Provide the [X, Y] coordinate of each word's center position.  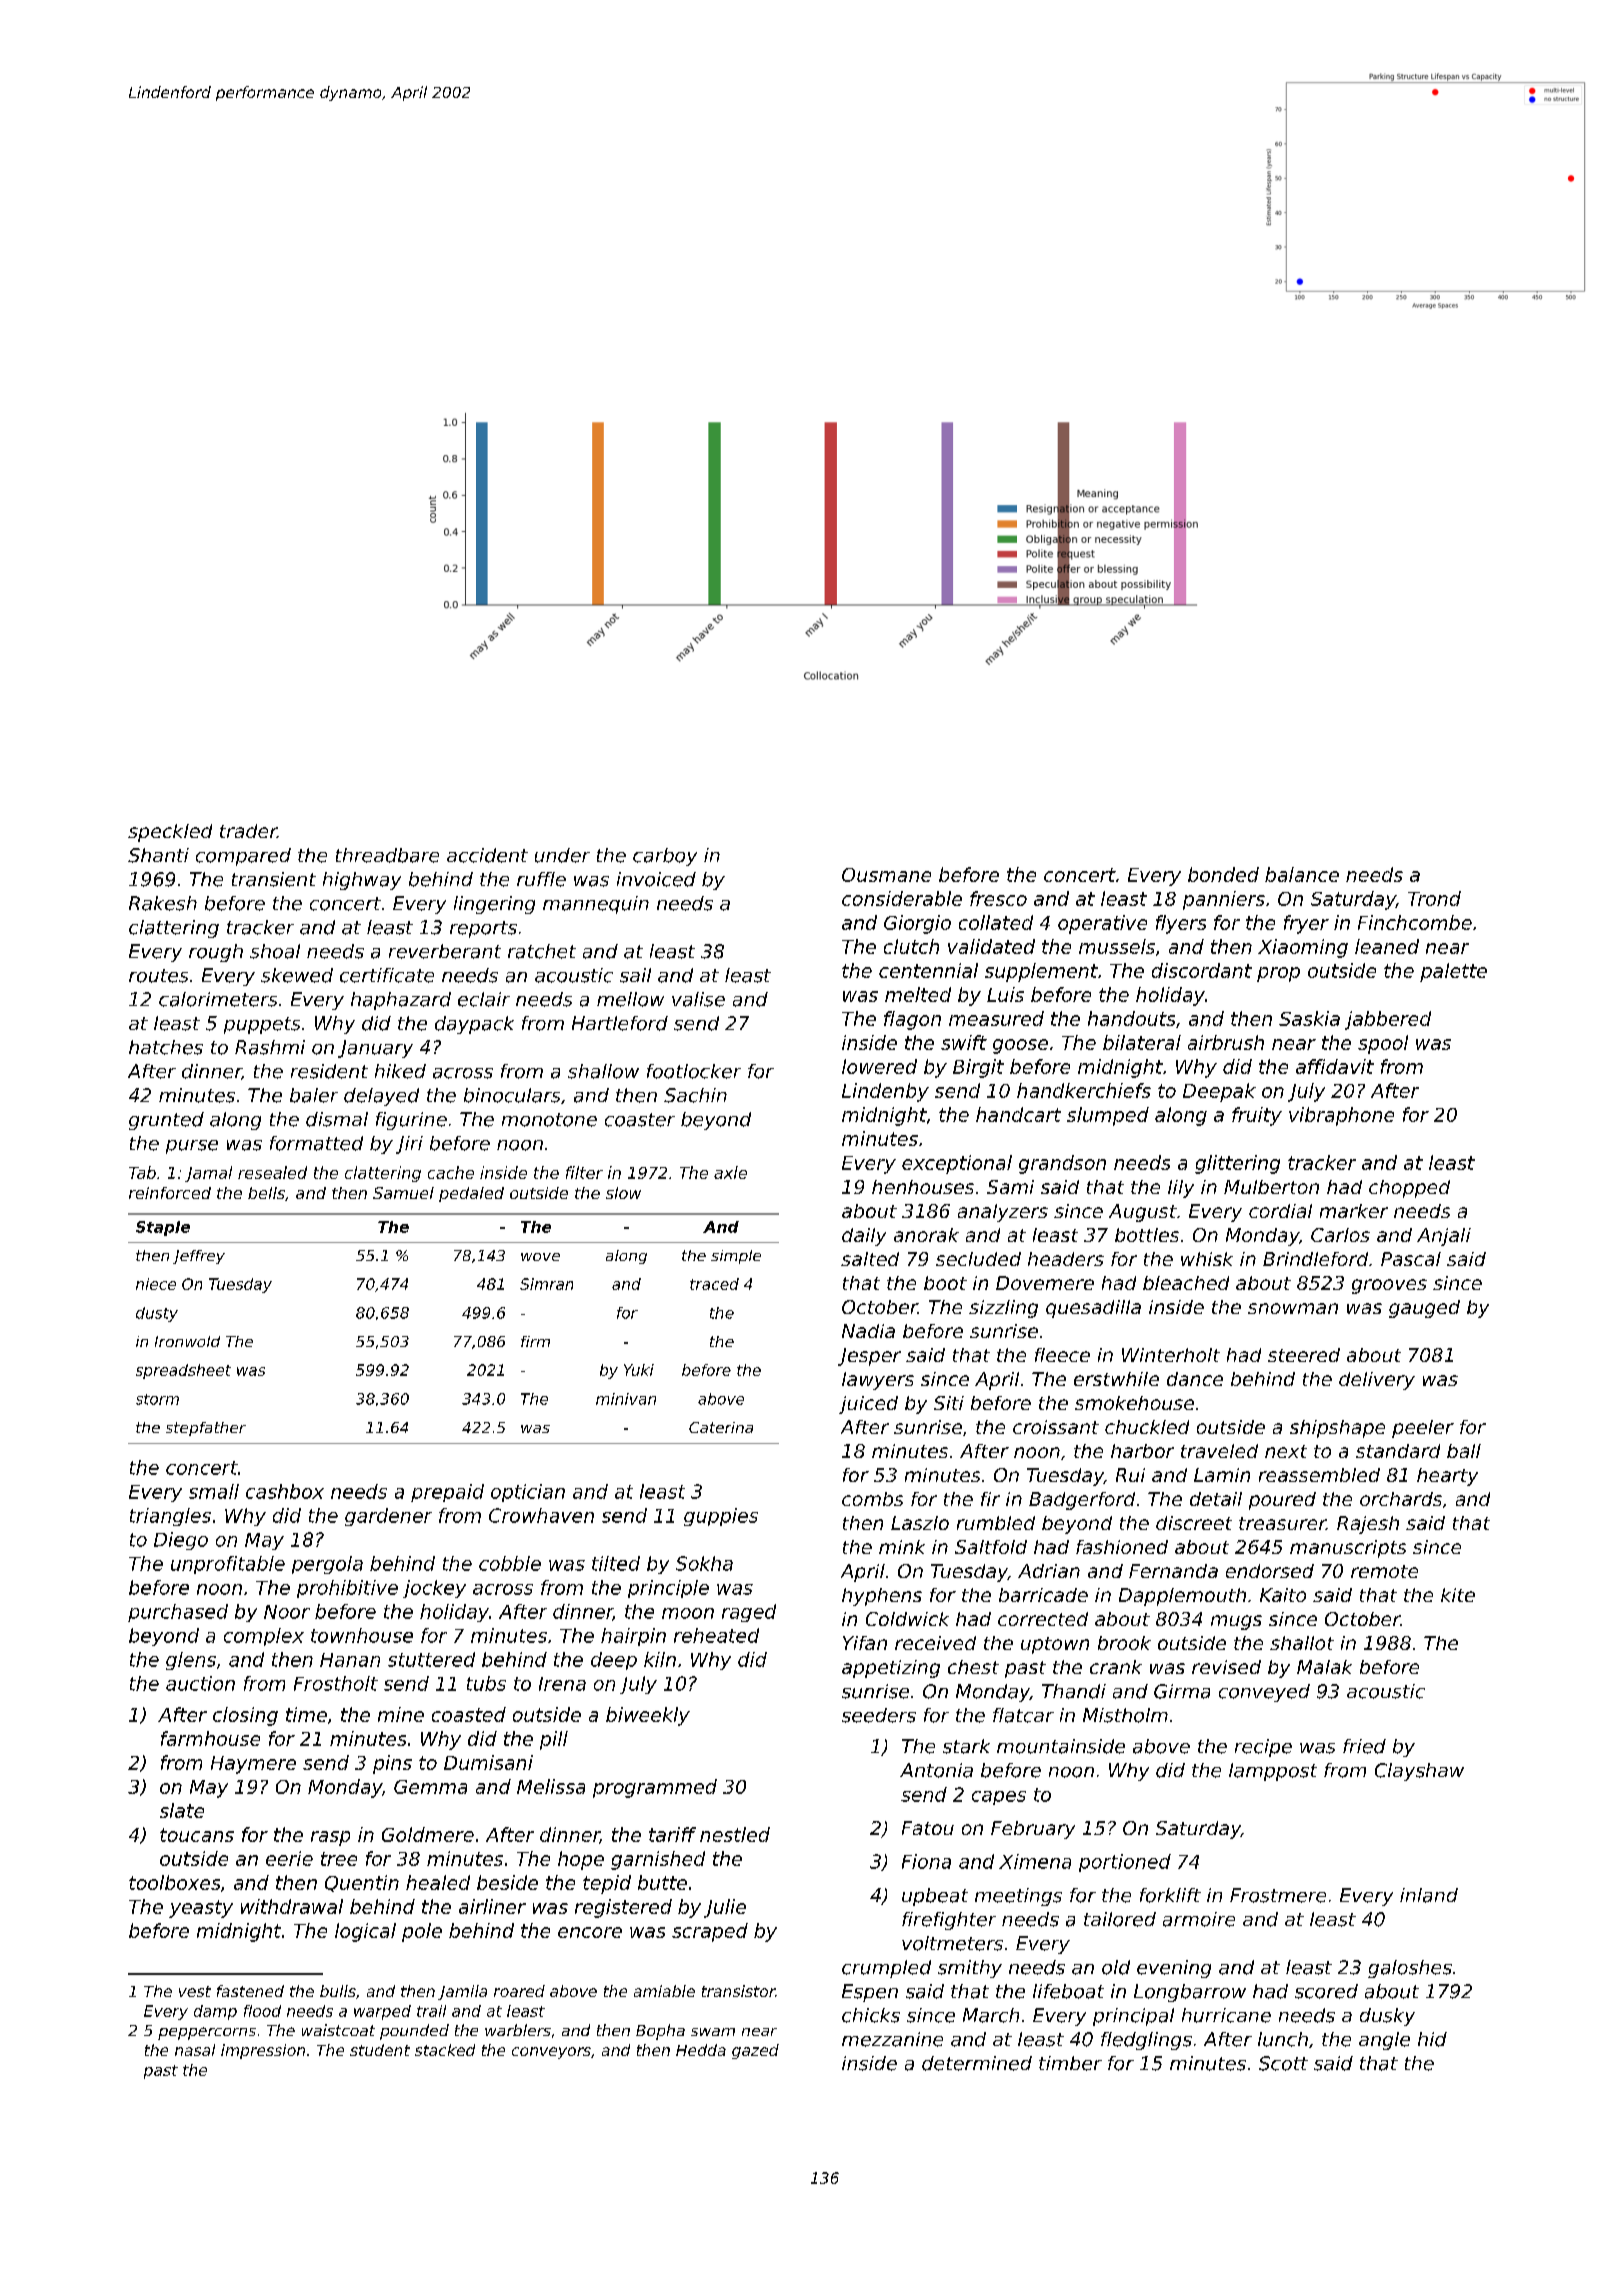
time [306, 1714]
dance [1195, 1379]
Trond [1434, 898]
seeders [879, 1715]
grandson [1062, 1164]
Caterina [721, 1427]
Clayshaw [1419, 1772]
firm [535, 1341]
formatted [316, 1143]
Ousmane [886, 875]
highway [362, 881]
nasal [195, 2050]
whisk [1207, 1259]
